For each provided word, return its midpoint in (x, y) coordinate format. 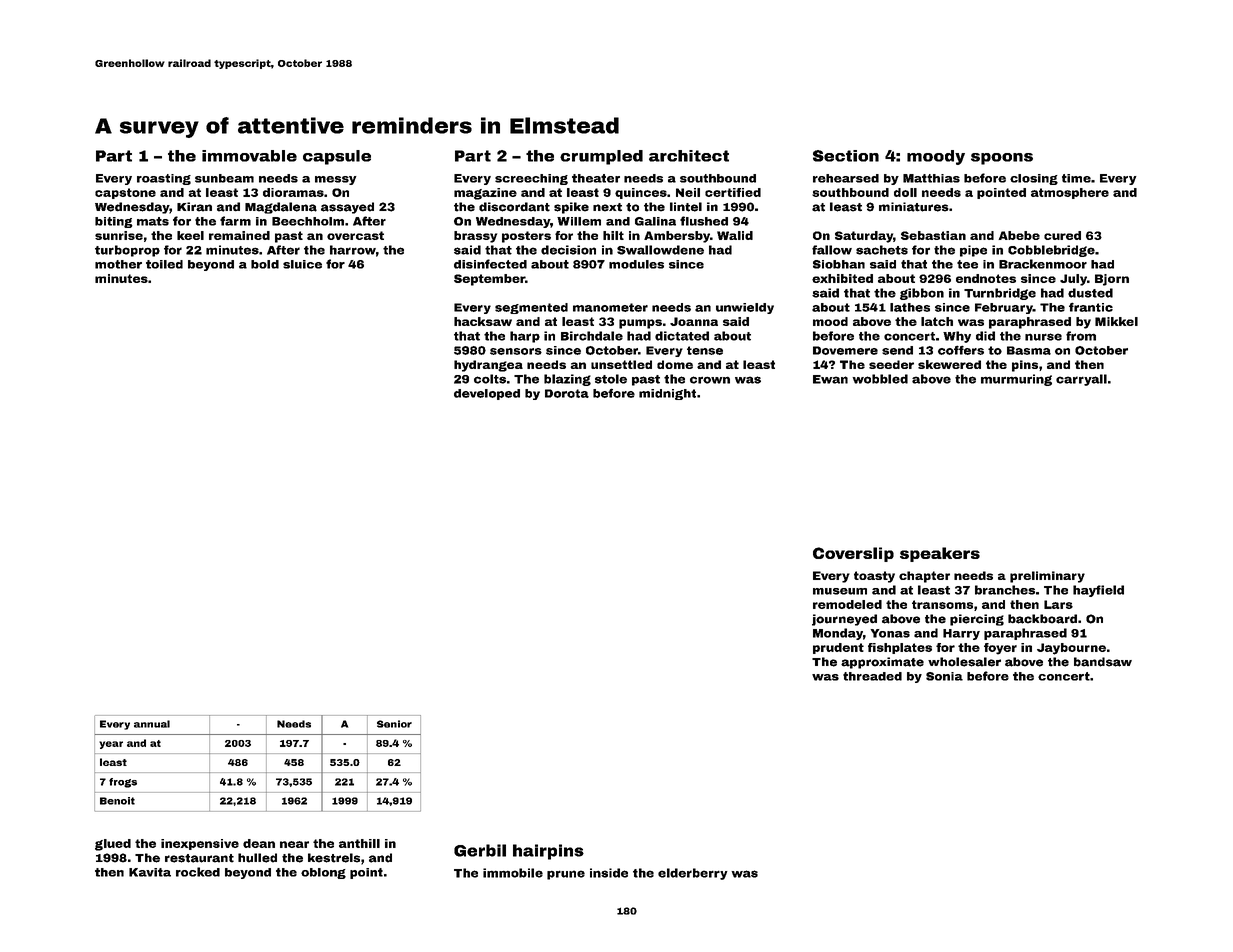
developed (487, 394)
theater (596, 178)
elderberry (692, 874)
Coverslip (853, 554)
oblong (323, 873)
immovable (249, 156)
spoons (1002, 159)
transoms (942, 604)
